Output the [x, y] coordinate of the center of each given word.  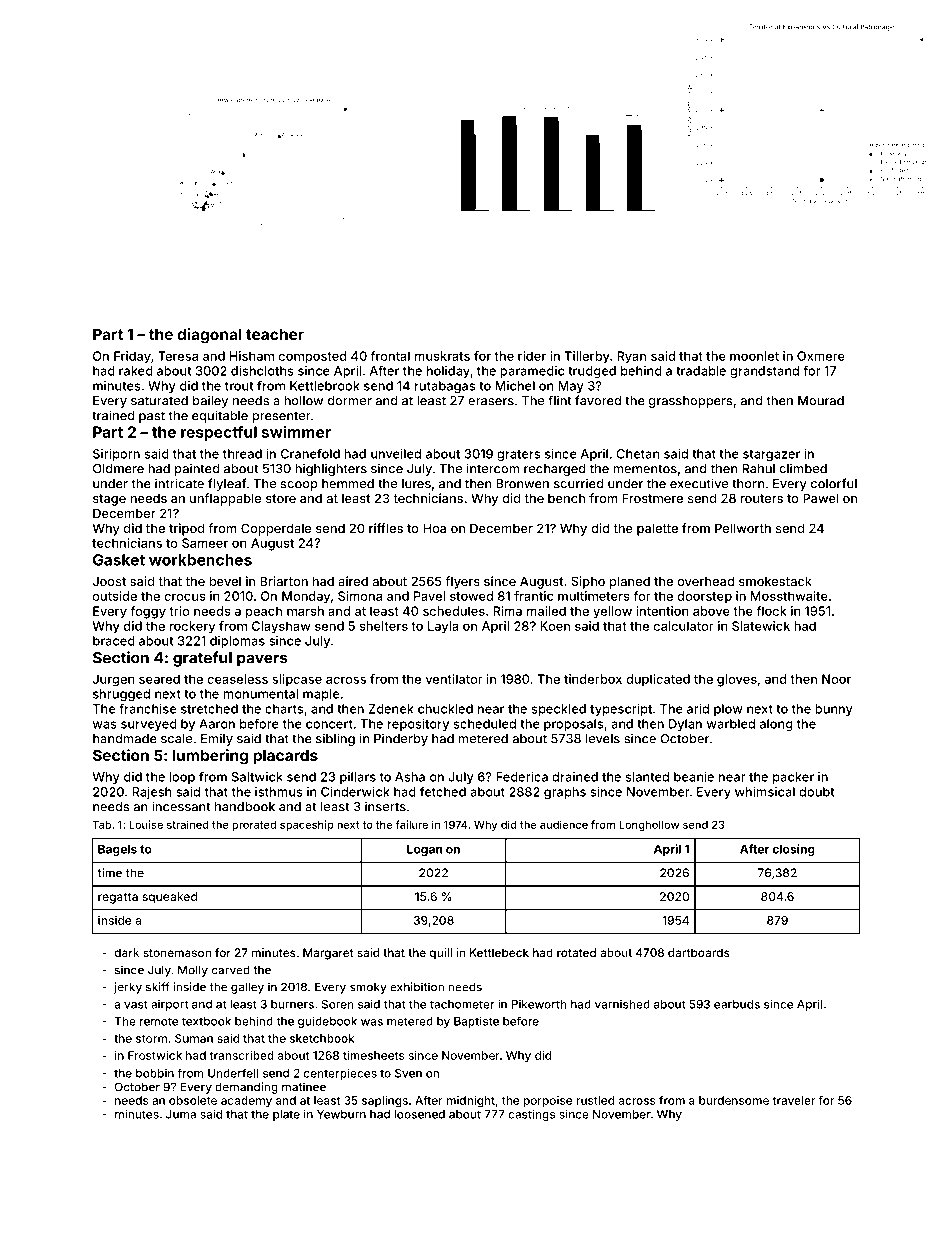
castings [531, 1115]
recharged [555, 470]
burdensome [734, 1100]
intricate [179, 483]
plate [286, 1115]
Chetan [637, 454]
